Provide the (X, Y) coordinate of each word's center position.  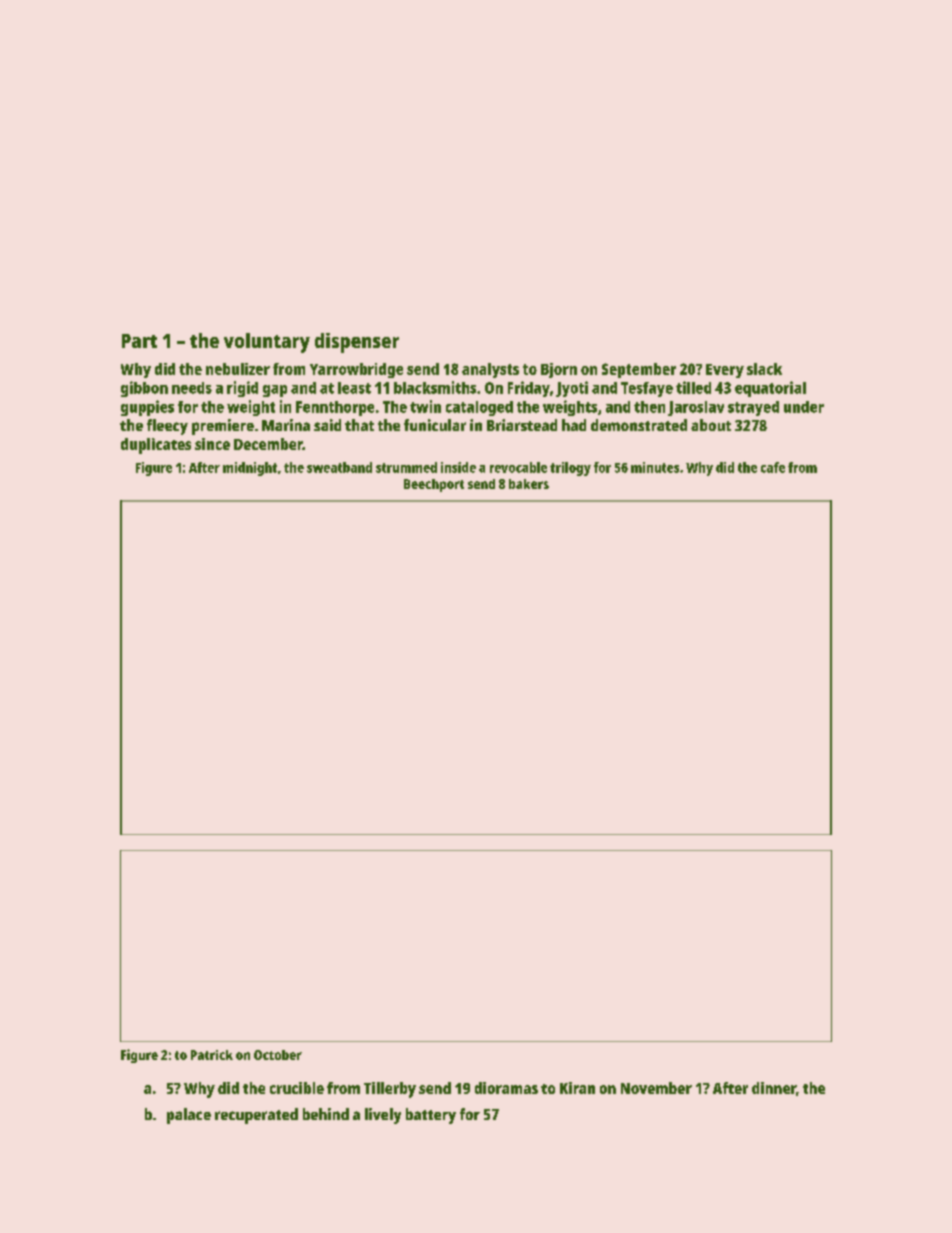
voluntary (267, 343)
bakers (529, 484)
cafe (773, 467)
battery (431, 1116)
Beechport (434, 485)
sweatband (339, 467)
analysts (490, 370)
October (278, 1055)
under (804, 407)
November (656, 1088)
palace (189, 1116)
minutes (655, 467)
